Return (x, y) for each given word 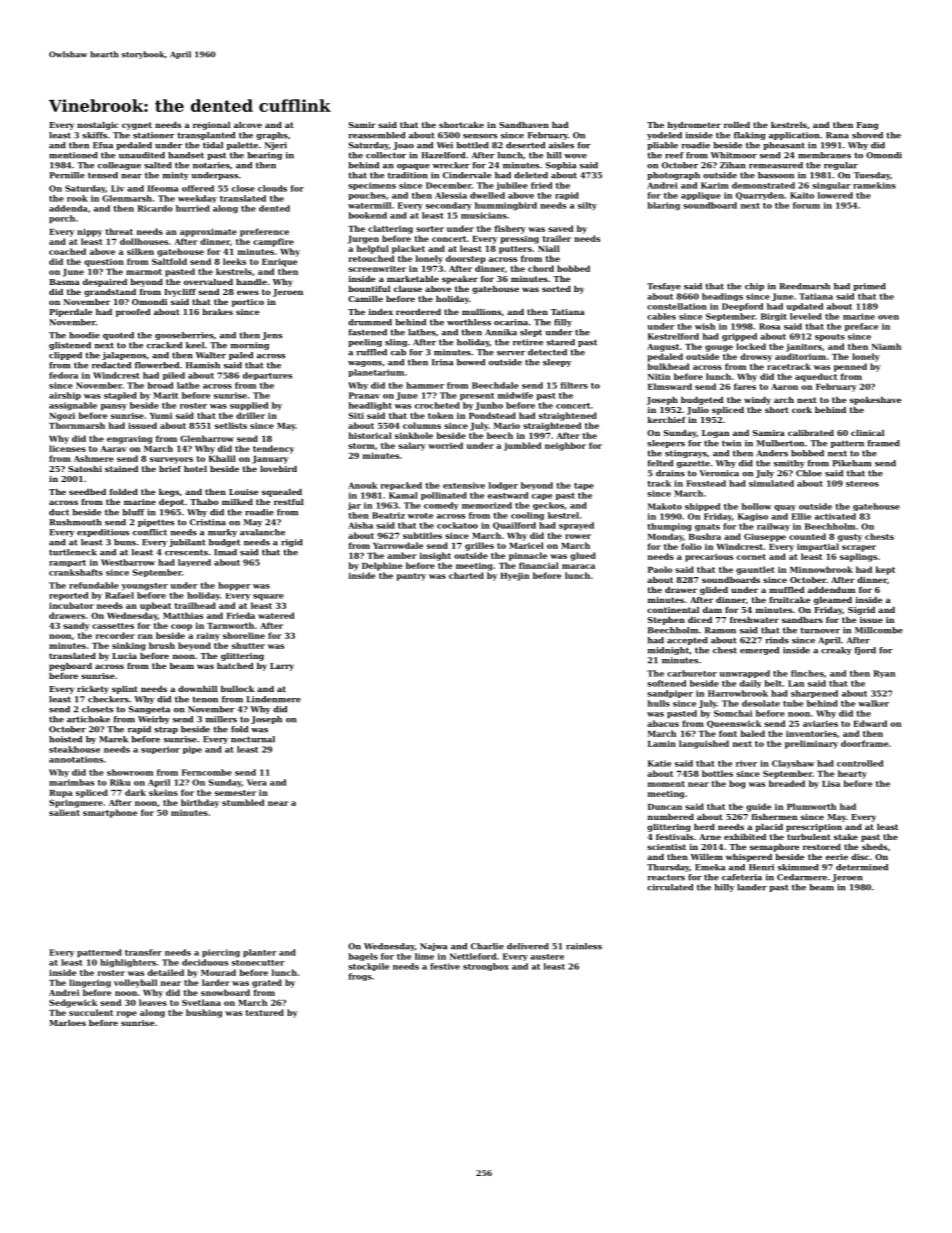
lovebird (278, 469)
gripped (739, 337)
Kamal (403, 495)
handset (186, 155)
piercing (221, 953)
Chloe (809, 473)
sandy (76, 626)
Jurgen (363, 240)
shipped (702, 507)
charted (466, 575)
